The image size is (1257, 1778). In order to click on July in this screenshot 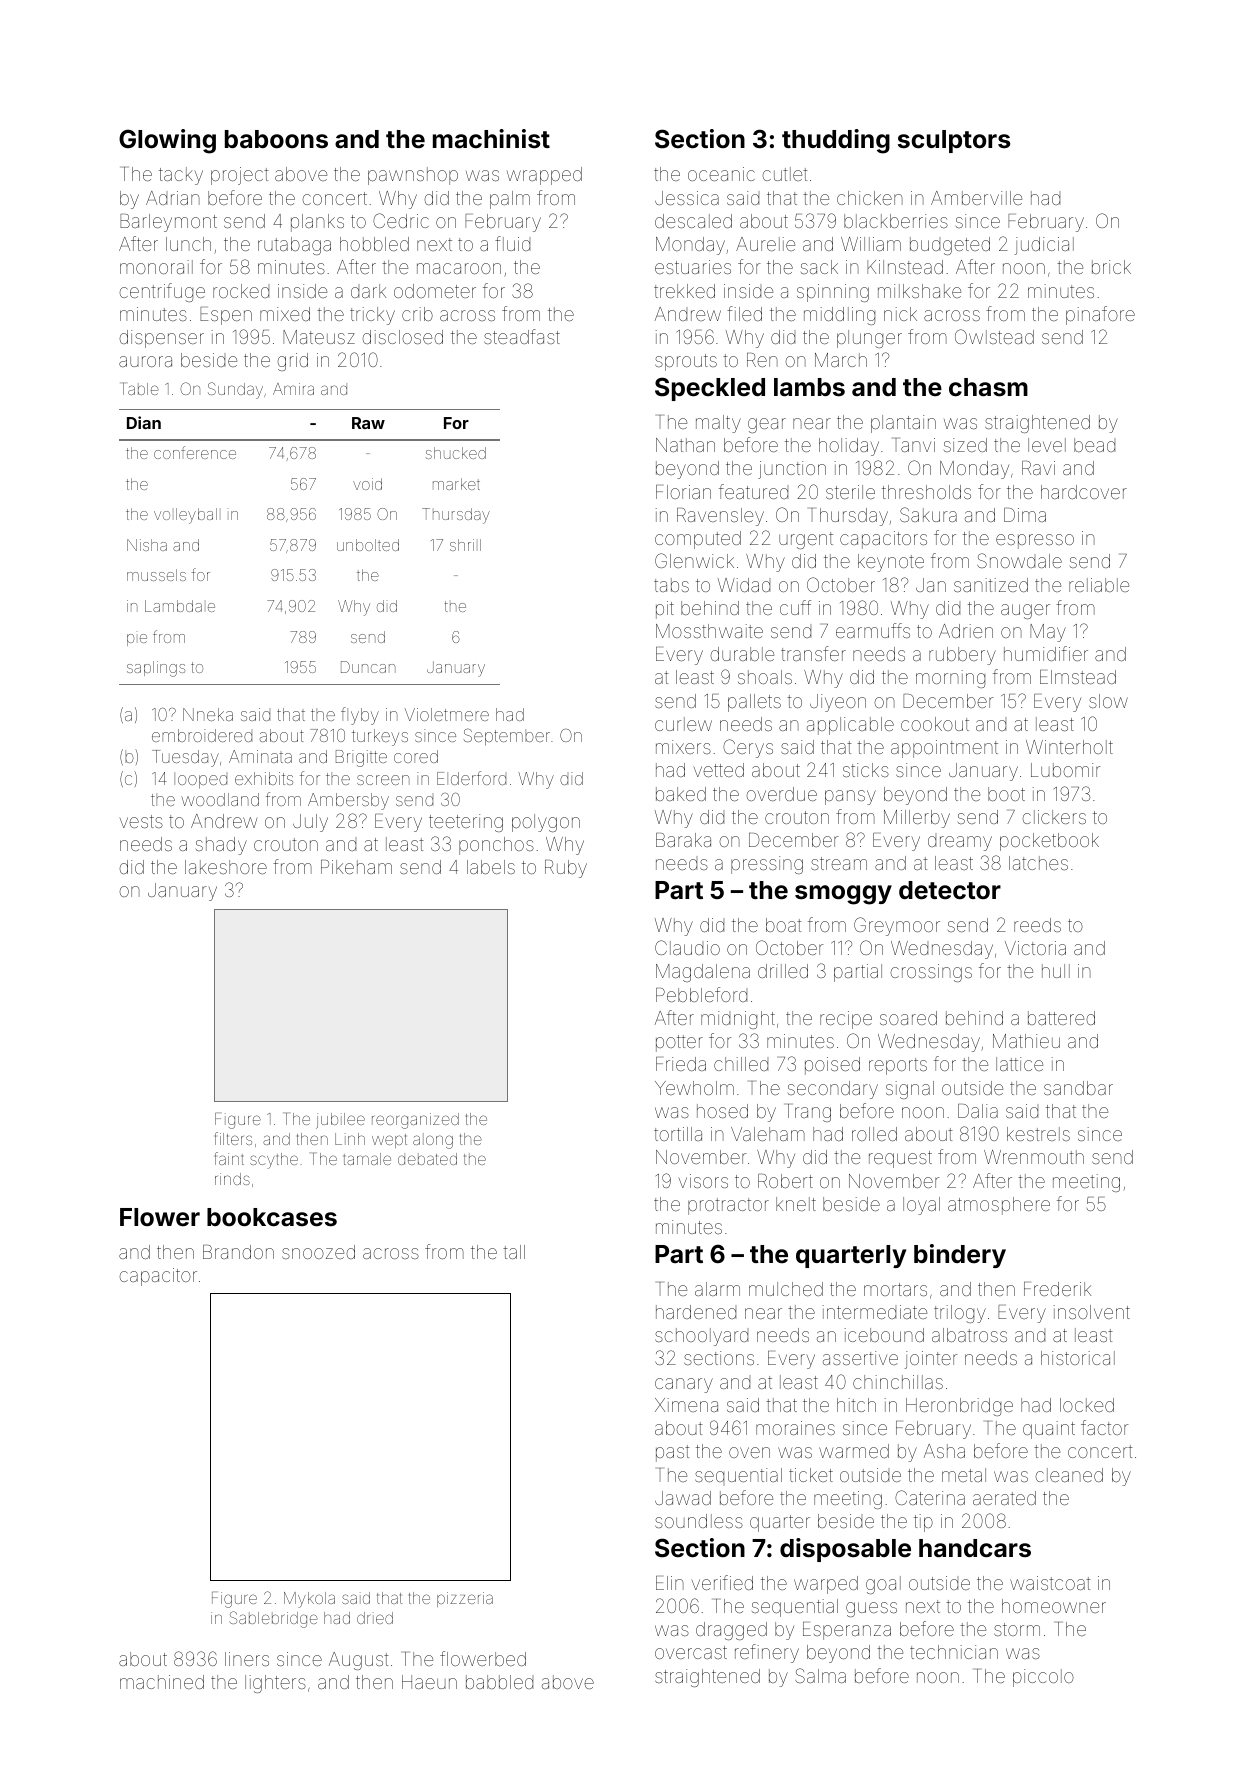, I will do `click(310, 823)`.
